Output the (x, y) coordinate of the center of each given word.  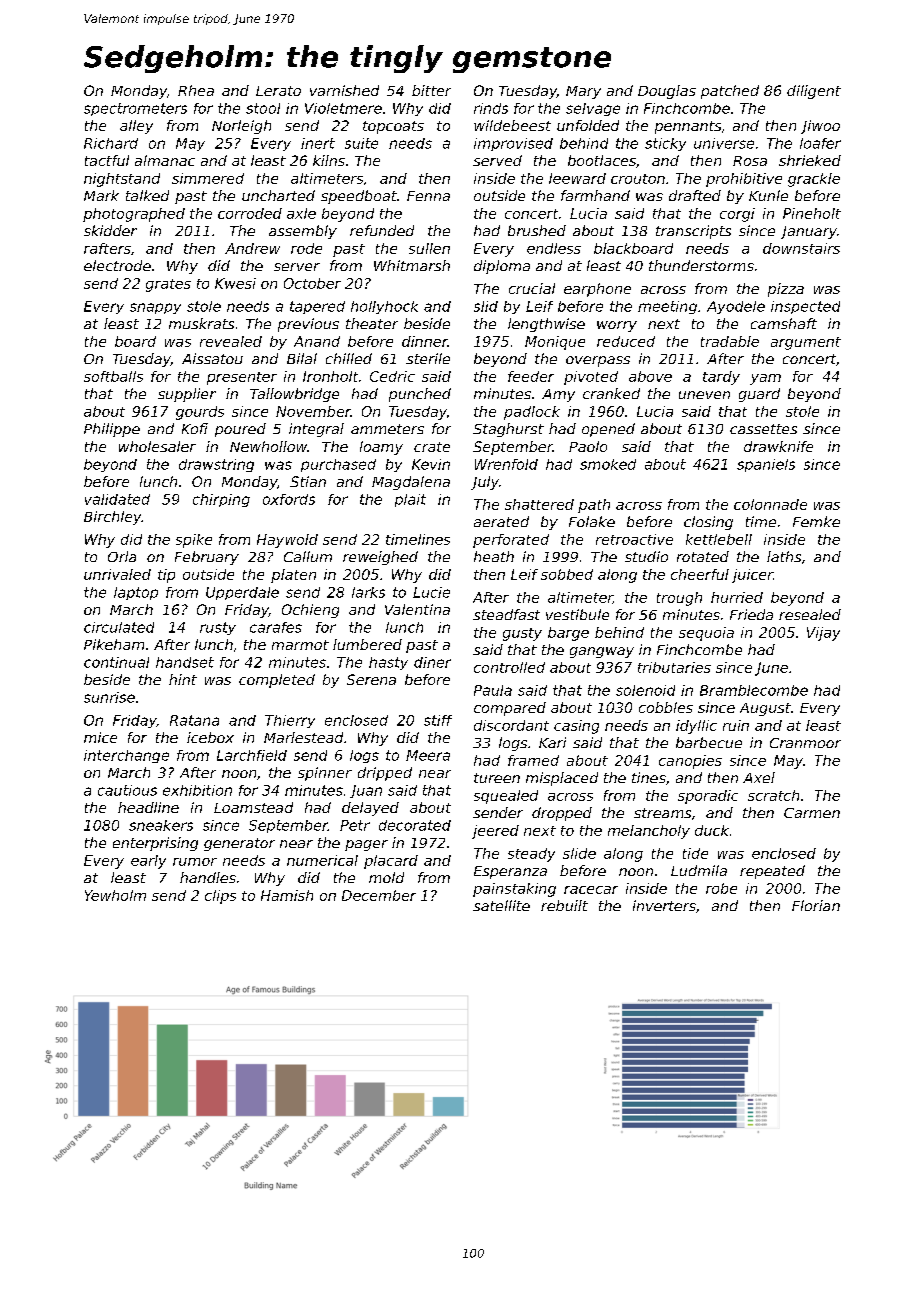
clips (220, 897)
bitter (431, 90)
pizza (786, 290)
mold (386, 877)
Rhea (196, 90)
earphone (597, 290)
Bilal (302, 358)
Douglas (667, 92)
